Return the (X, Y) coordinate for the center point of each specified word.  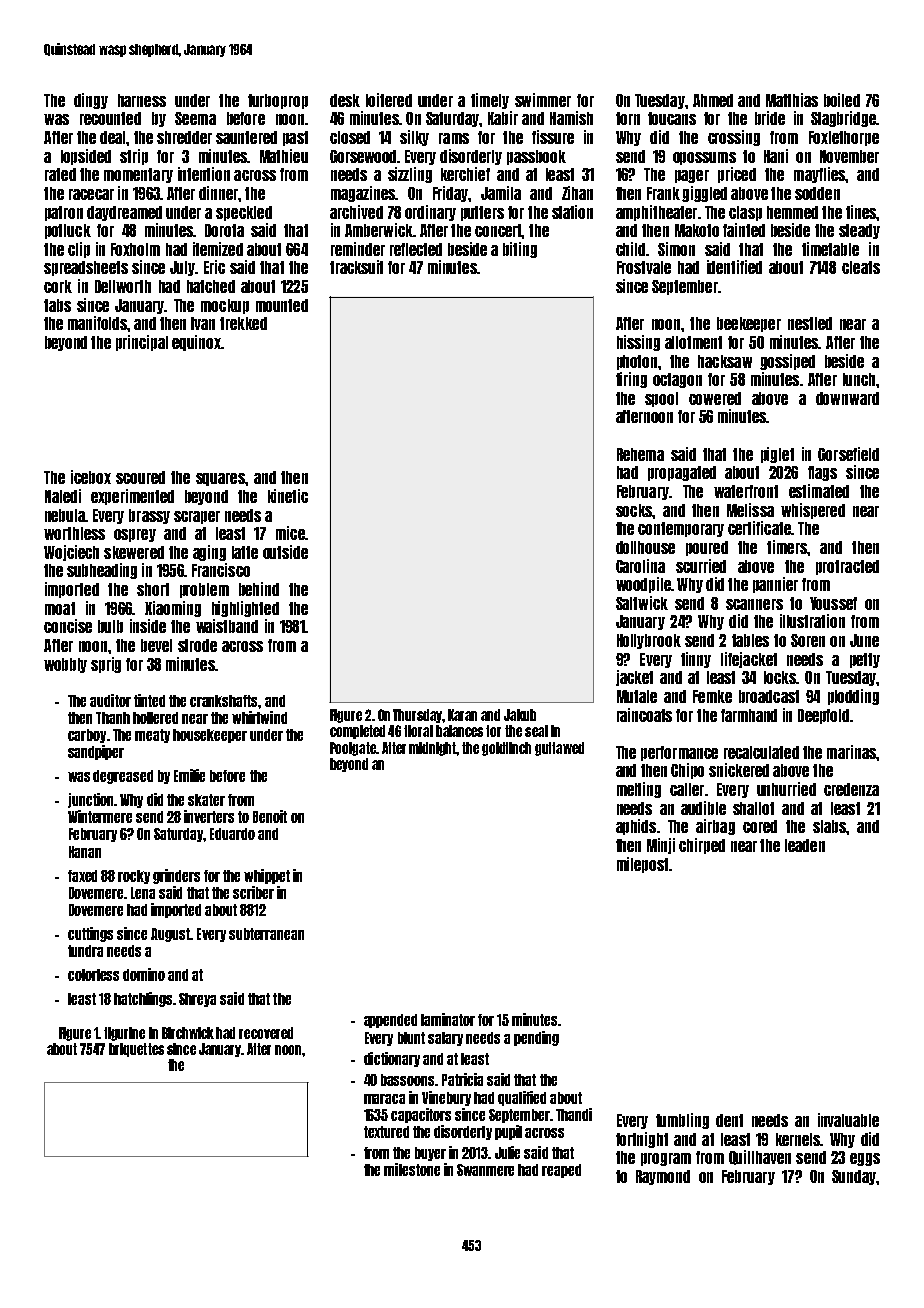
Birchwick (188, 1033)
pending (536, 1038)
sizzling (410, 175)
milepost (642, 865)
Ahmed (713, 100)
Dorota (224, 230)
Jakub (520, 715)
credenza (851, 789)
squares (220, 479)
